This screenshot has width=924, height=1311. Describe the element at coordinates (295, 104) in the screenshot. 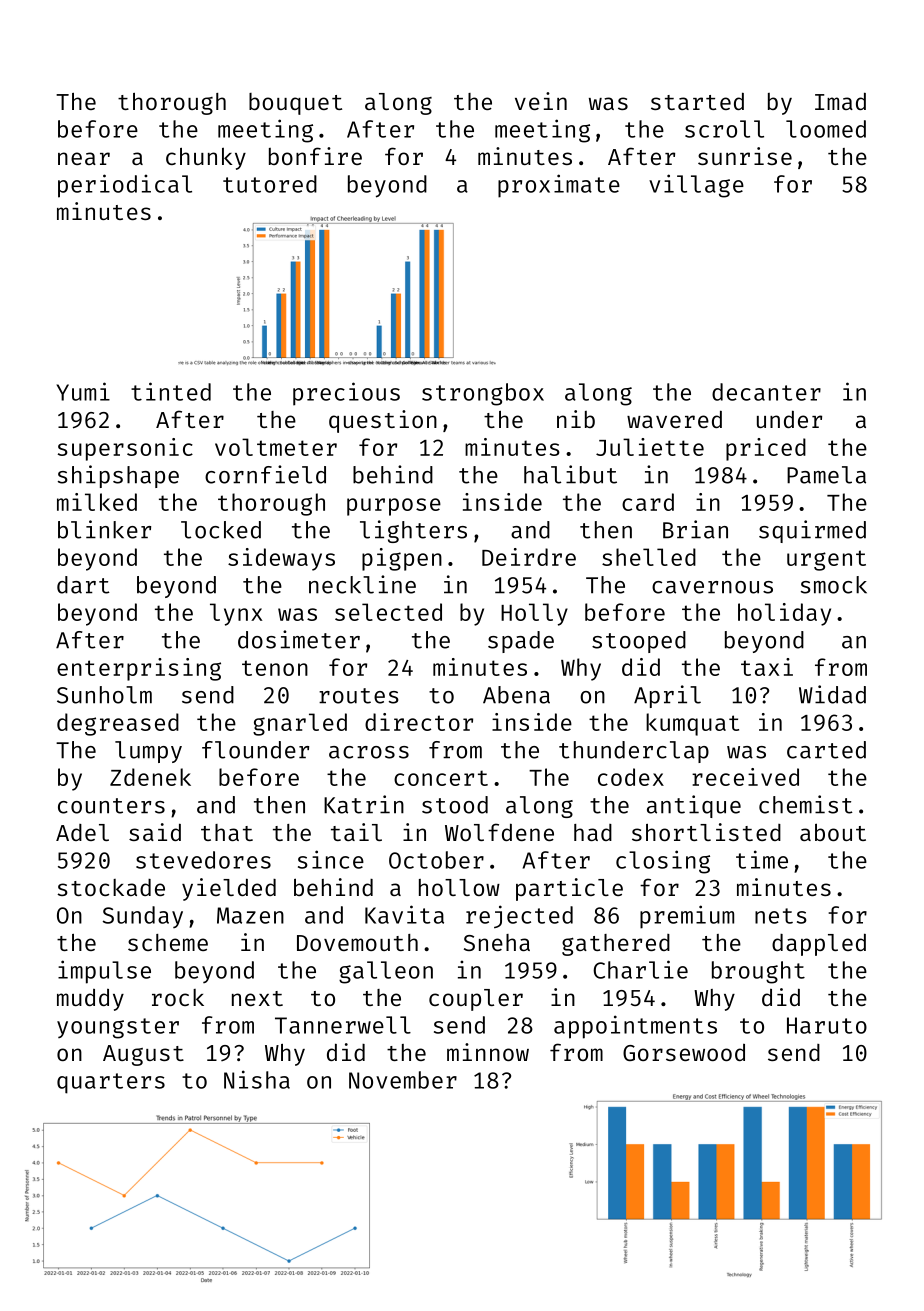

I see `bouquet` at that location.
